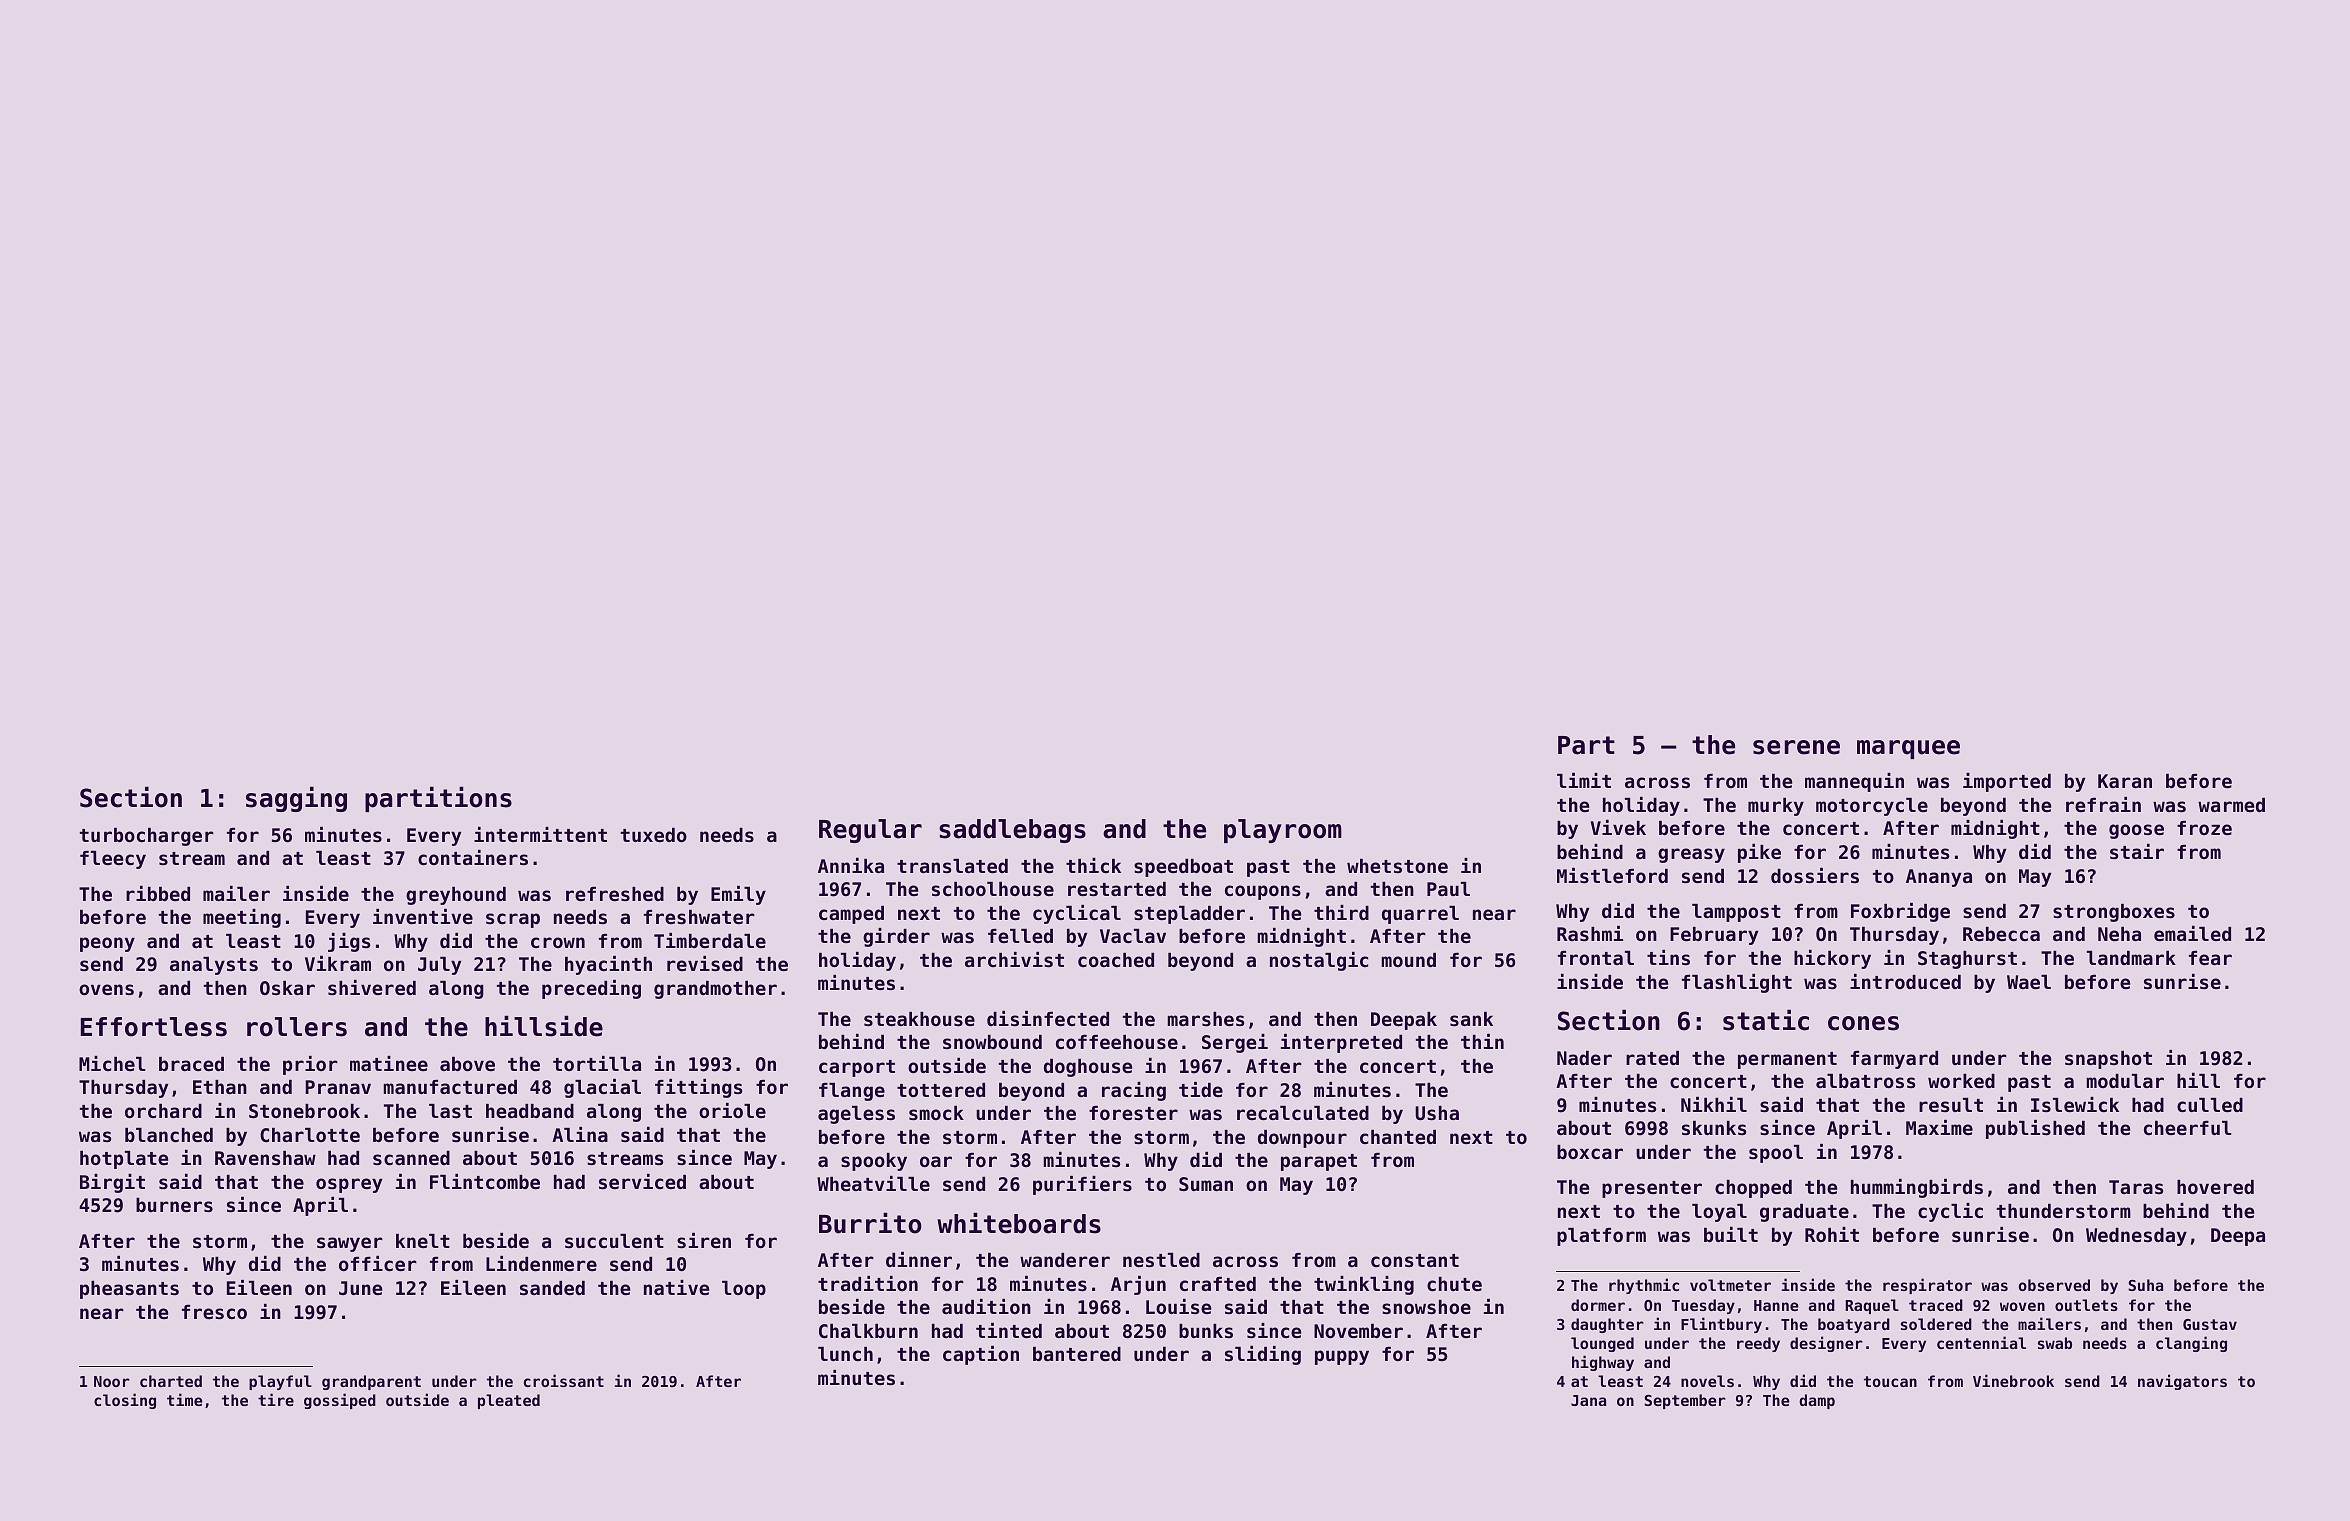  What do you see at coordinates (870, 831) in the screenshot?
I see `Regular` at bounding box center [870, 831].
